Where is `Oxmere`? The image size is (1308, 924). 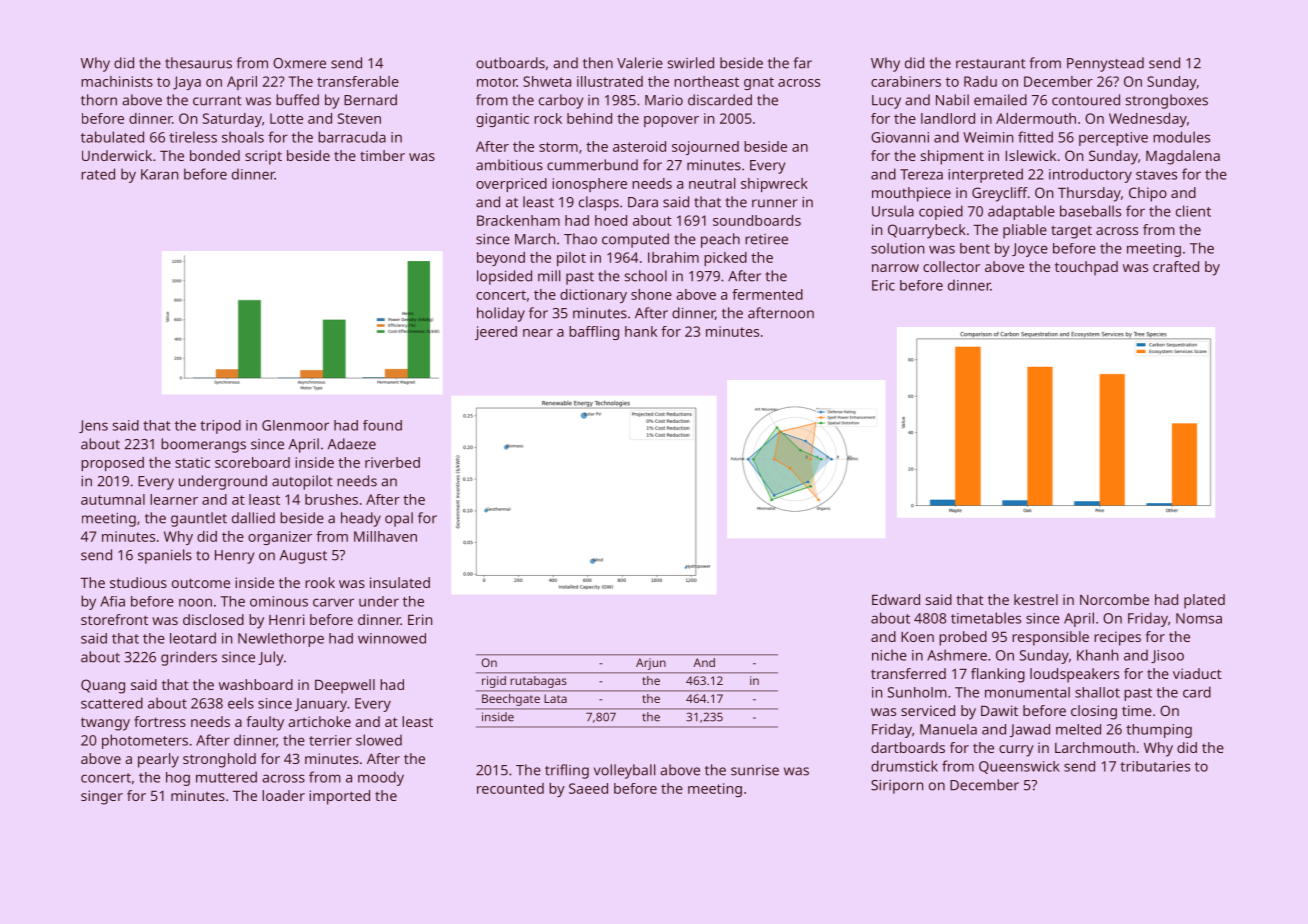
Oxmere is located at coordinates (299, 63).
